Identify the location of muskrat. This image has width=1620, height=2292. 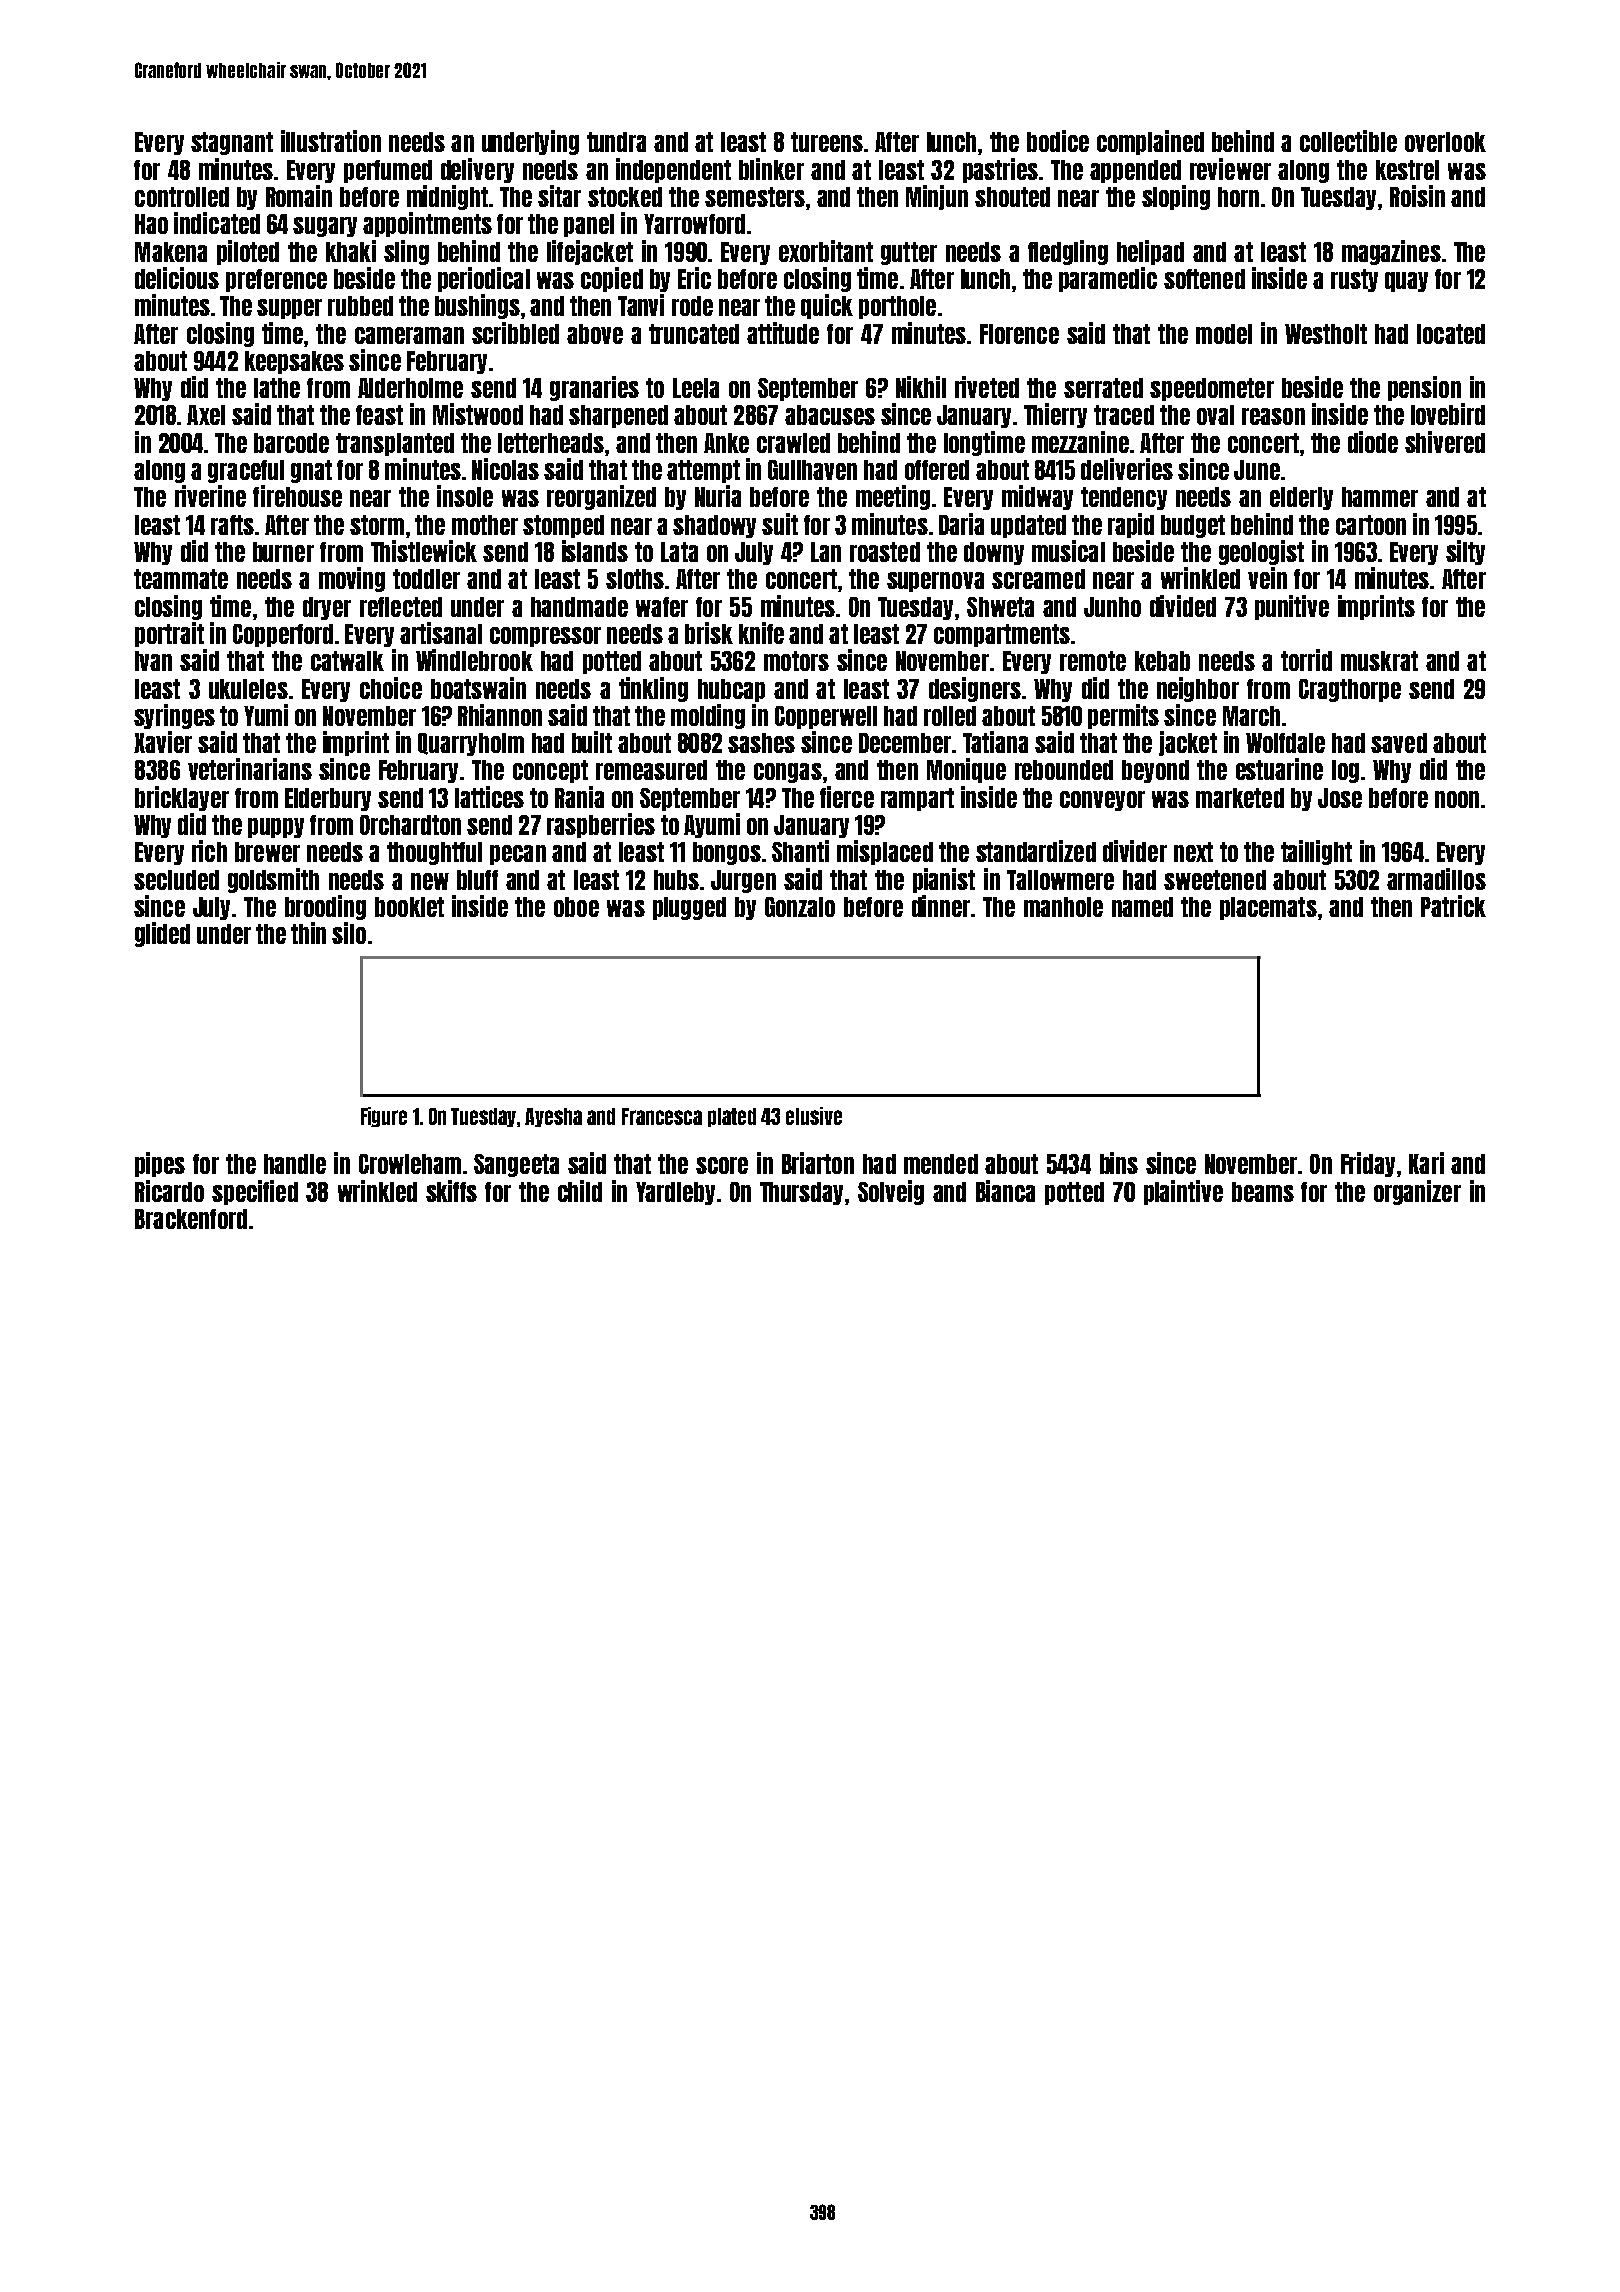
(1379, 661).
